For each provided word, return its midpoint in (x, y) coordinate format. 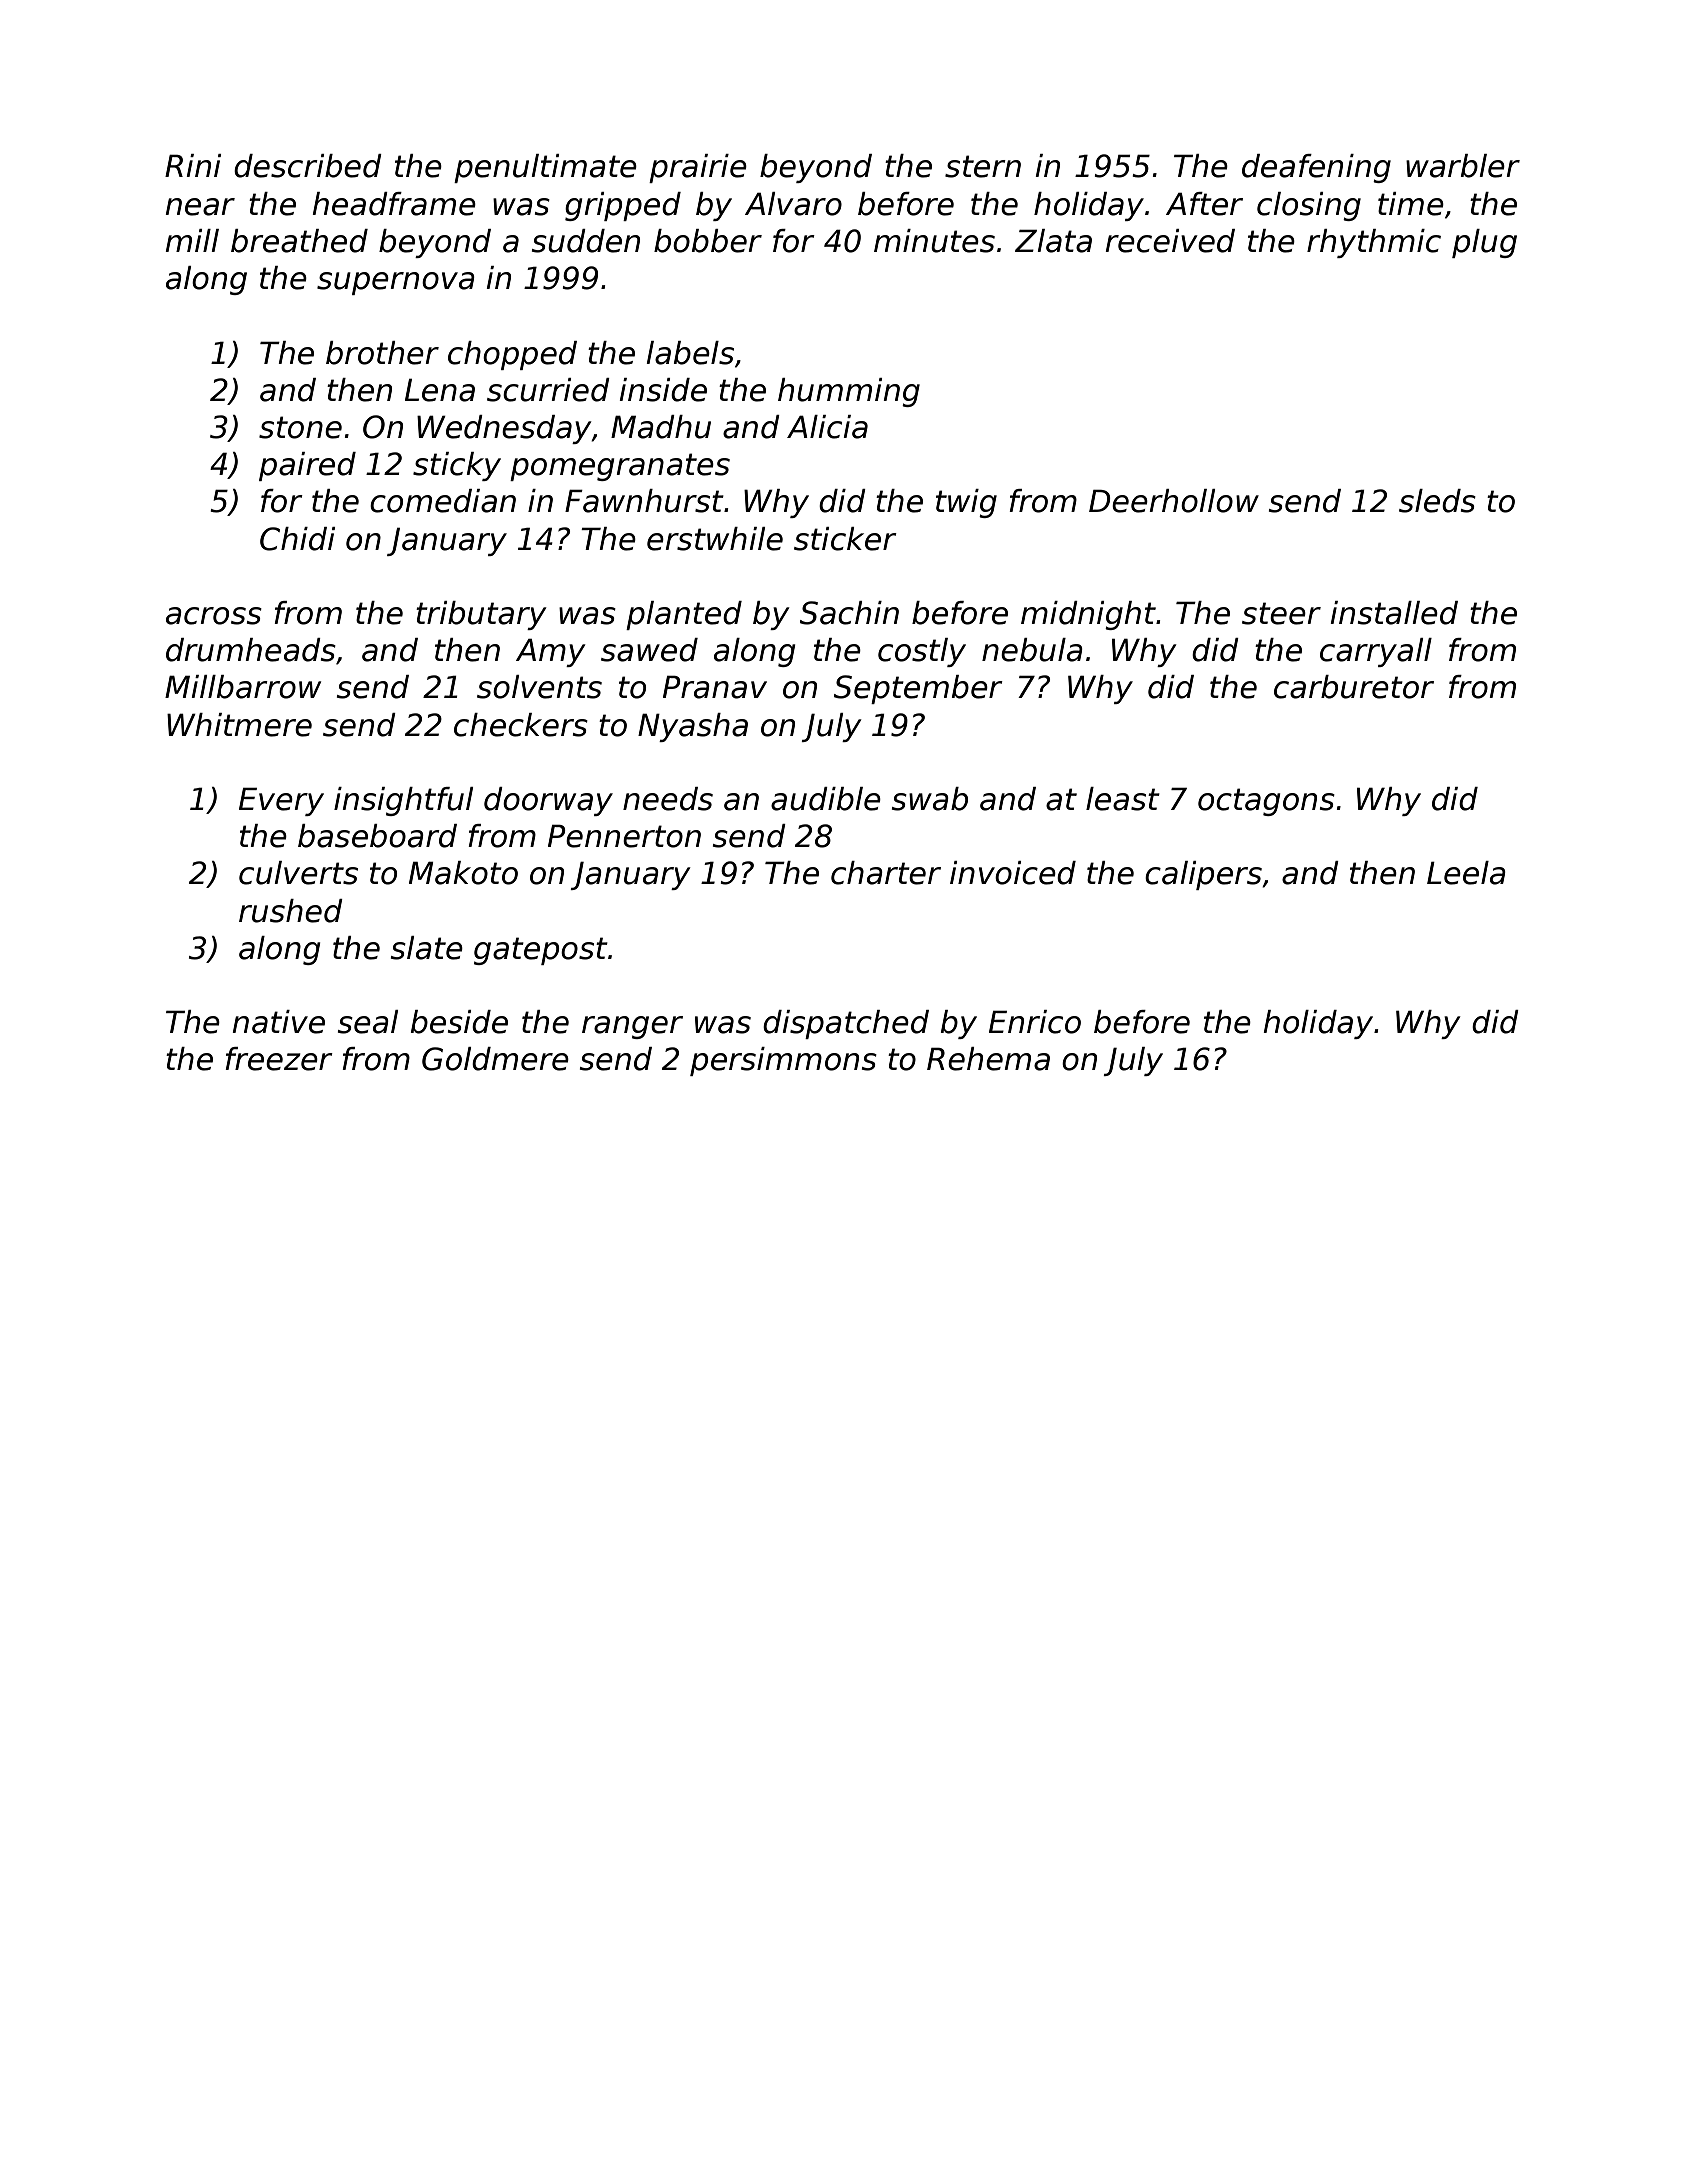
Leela (1466, 873)
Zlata (1053, 241)
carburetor (1354, 687)
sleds (1437, 501)
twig (966, 503)
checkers (521, 725)
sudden (586, 241)
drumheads (251, 650)
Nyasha (693, 727)
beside (459, 1022)
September (918, 689)
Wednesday (504, 429)
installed (1394, 613)
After (1204, 204)
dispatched (846, 1024)
